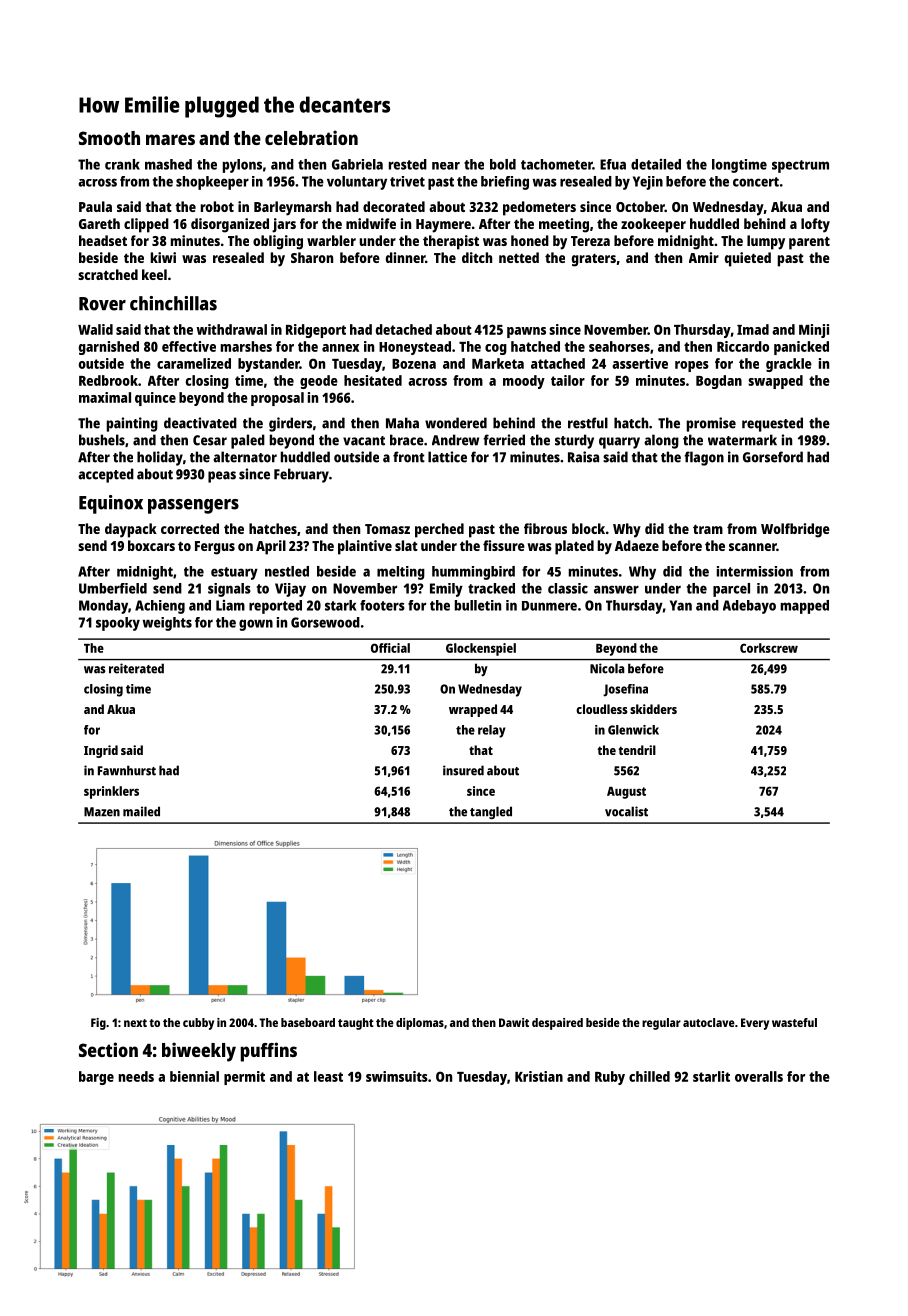 The width and height of the screenshot is (908, 1316). Describe the element at coordinates (173, 303) in the screenshot. I see `chinchillas` at that location.
